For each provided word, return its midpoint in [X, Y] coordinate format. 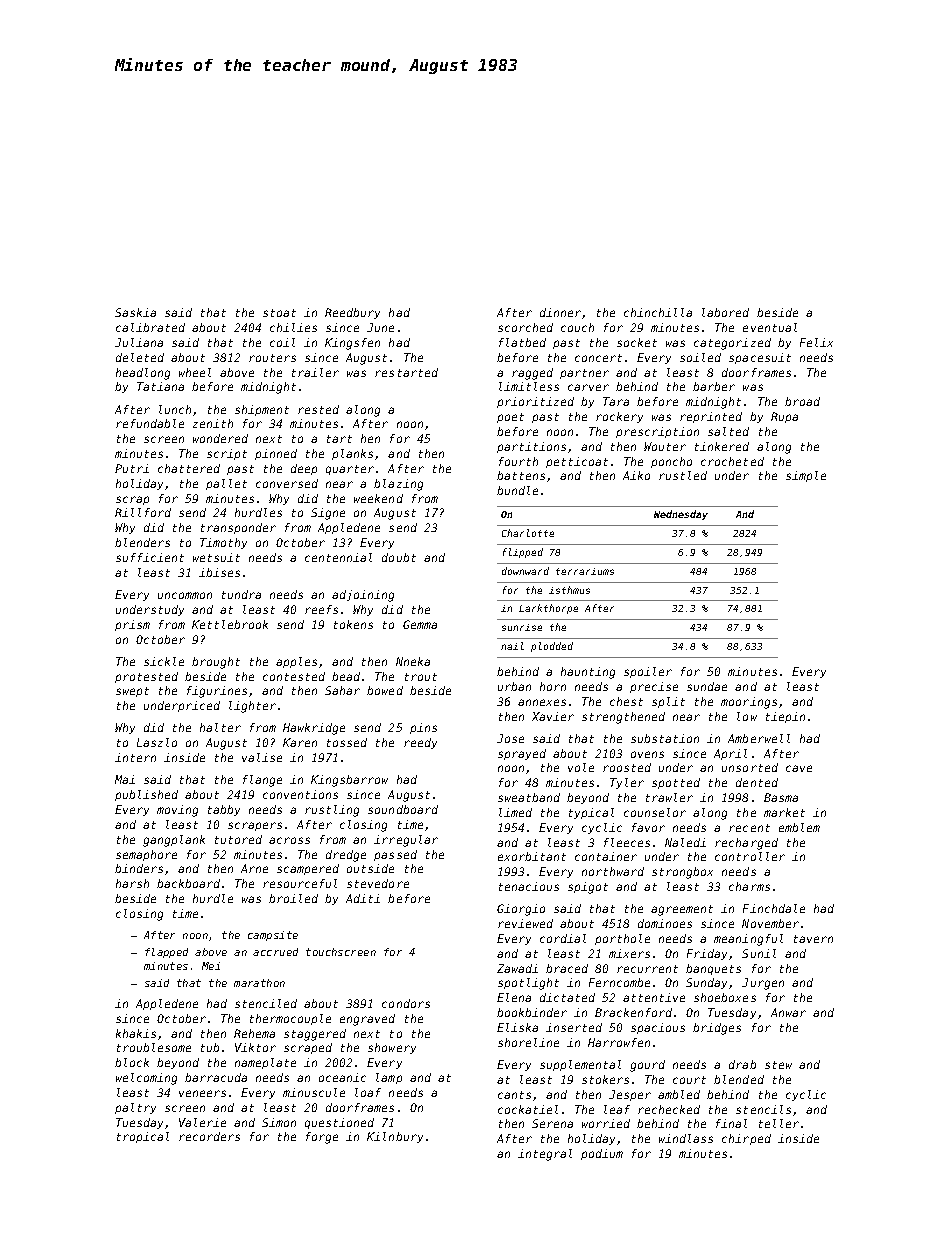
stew [778, 1065]
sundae [707, 686]
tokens [353, 624]
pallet [226, 484]
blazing [398, 485]
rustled [683, 475]
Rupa [784, 417]
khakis [136, 1033]
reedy [420, 743]
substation [665, 738]
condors [406, 1003]
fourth [518, 461]
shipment [262, 410]
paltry [135, 1108]
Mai [125, 779]
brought [216, 663]
